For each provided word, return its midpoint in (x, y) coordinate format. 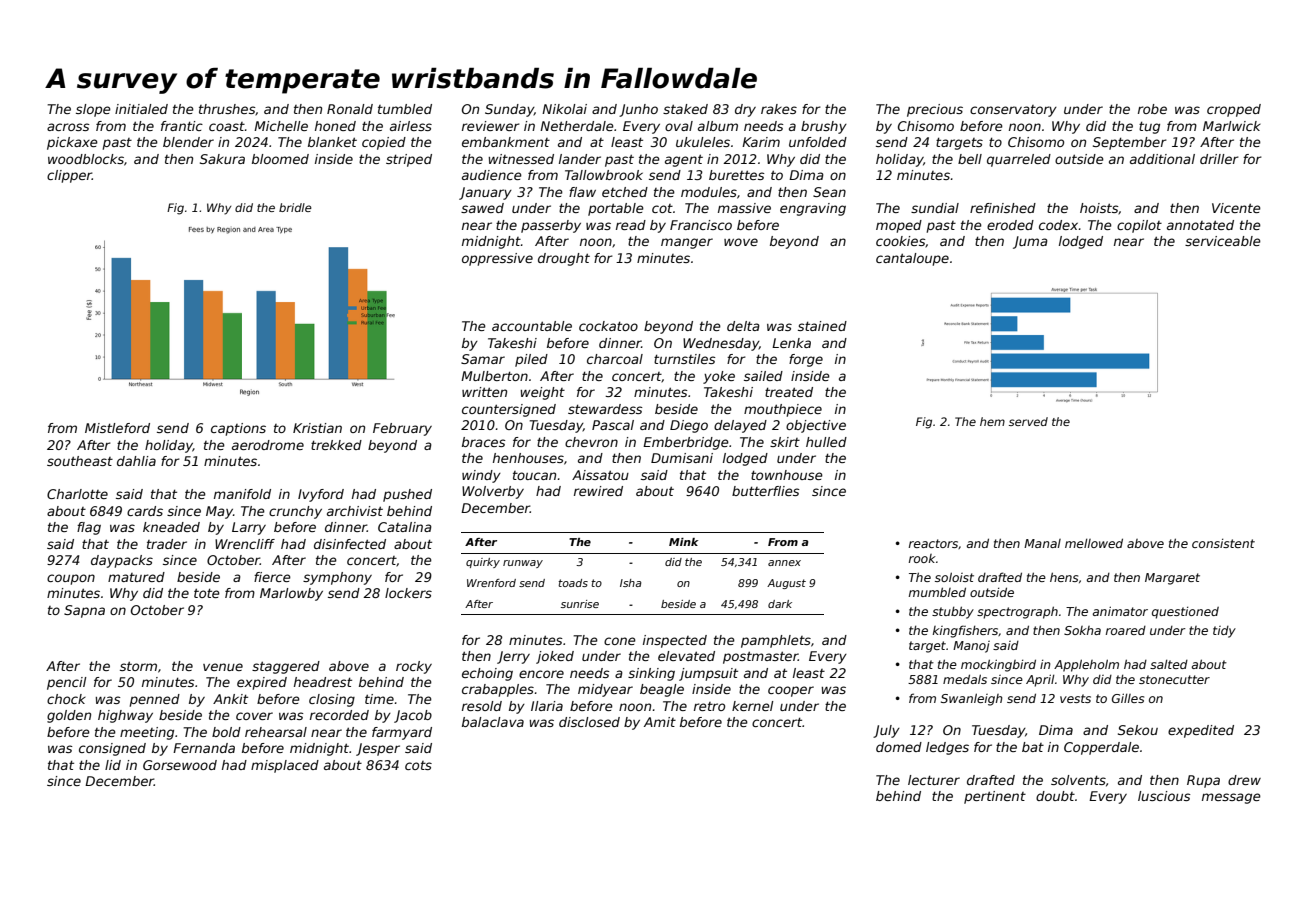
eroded (1010, 225)
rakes (779, 109)
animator (1120, 611)
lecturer (934, 780)
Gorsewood (180, 765)
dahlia (136, 461)
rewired (598, 491)
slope (93, 110)
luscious (1164, 796)
